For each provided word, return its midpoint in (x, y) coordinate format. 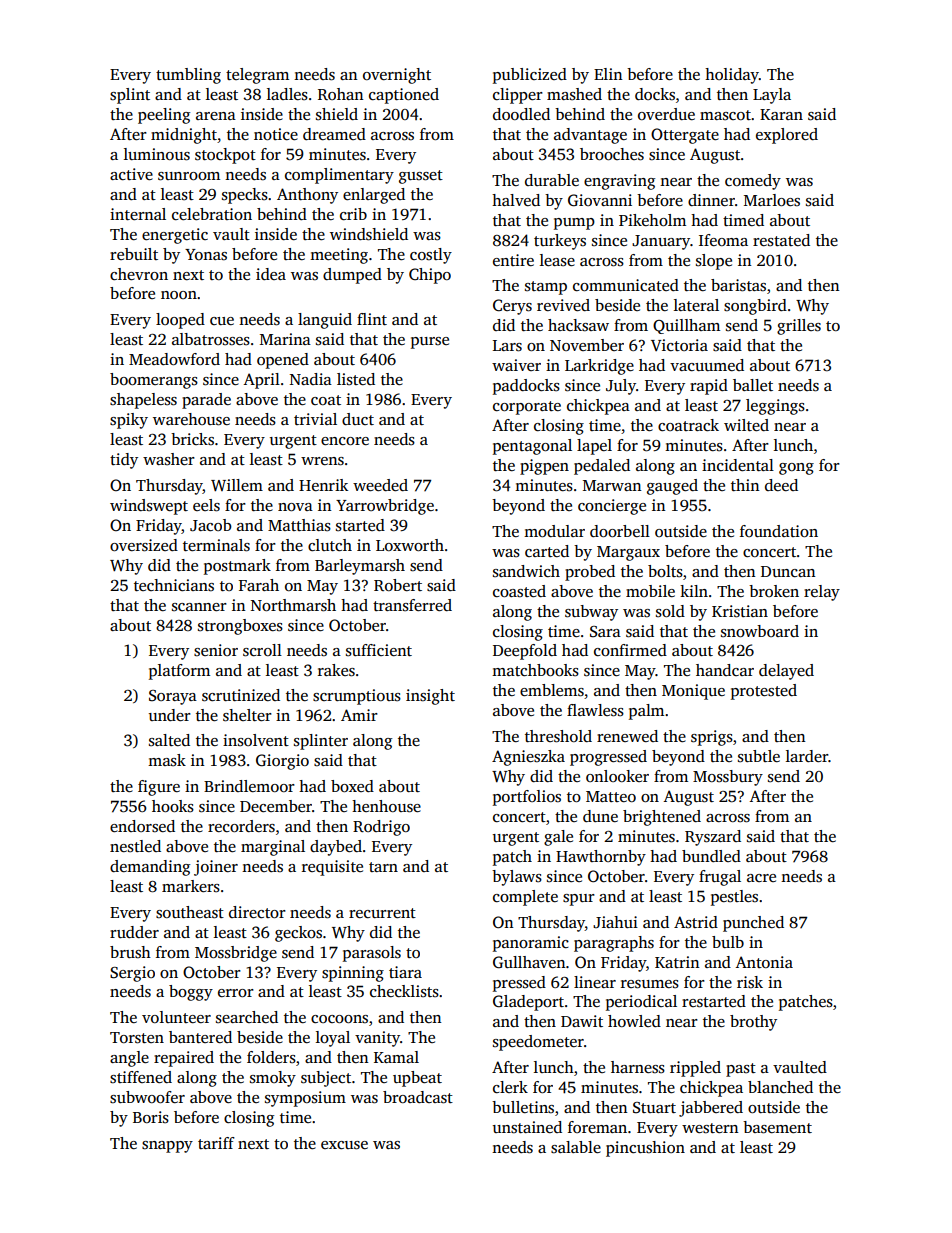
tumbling (188, 76)
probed (590, 573)
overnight (397, 76)
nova (295, 507)
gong (796, 469)
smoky (273, 1079)
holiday (732, 76)
